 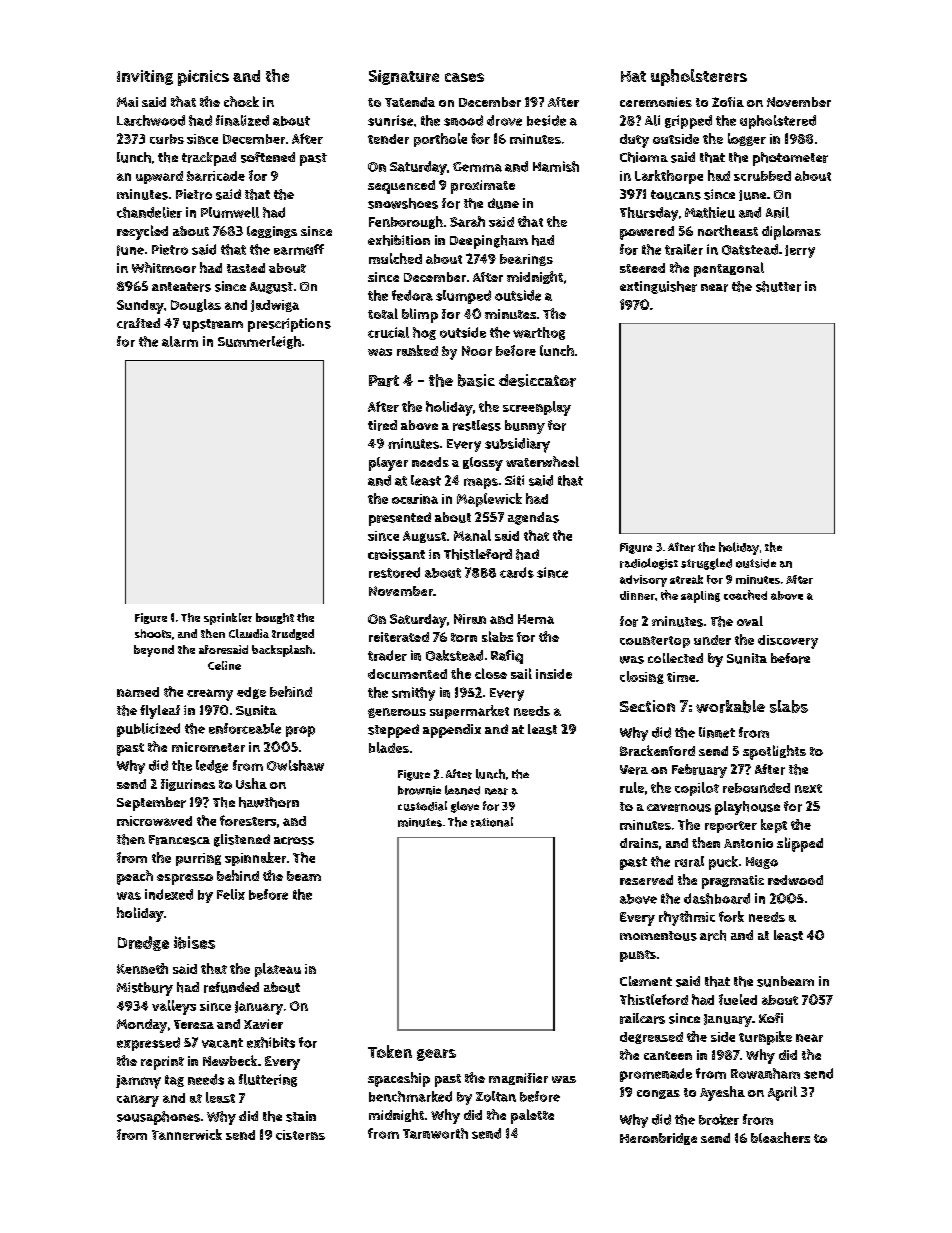 What do you see at coordinates (272, 232) in the screenshot?
I see `leggings` at bounding box center [272, 232].
